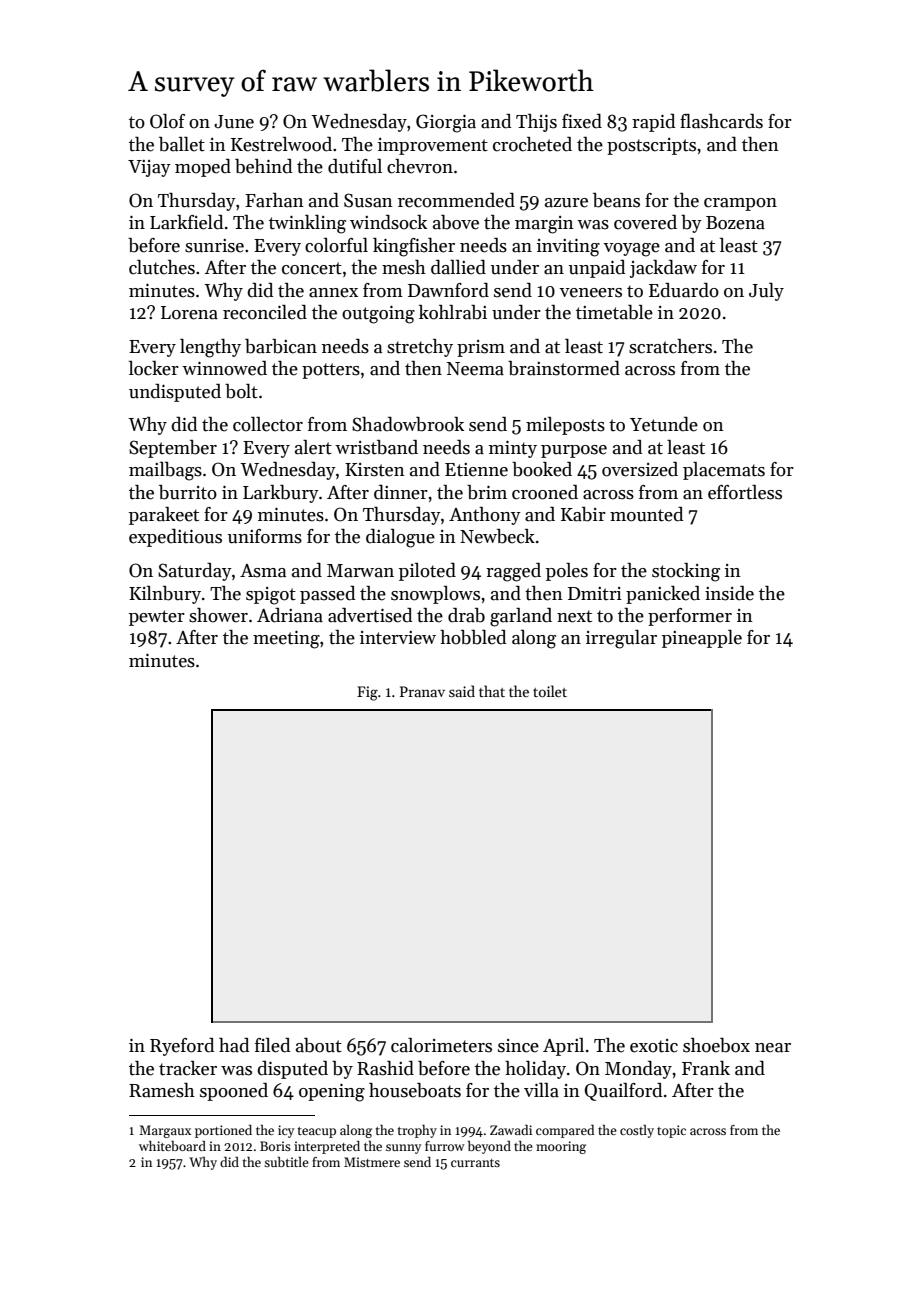  Describe the element at coordinates (408, 424) in the screenshot. I see `Shadowbrook` at that location.
